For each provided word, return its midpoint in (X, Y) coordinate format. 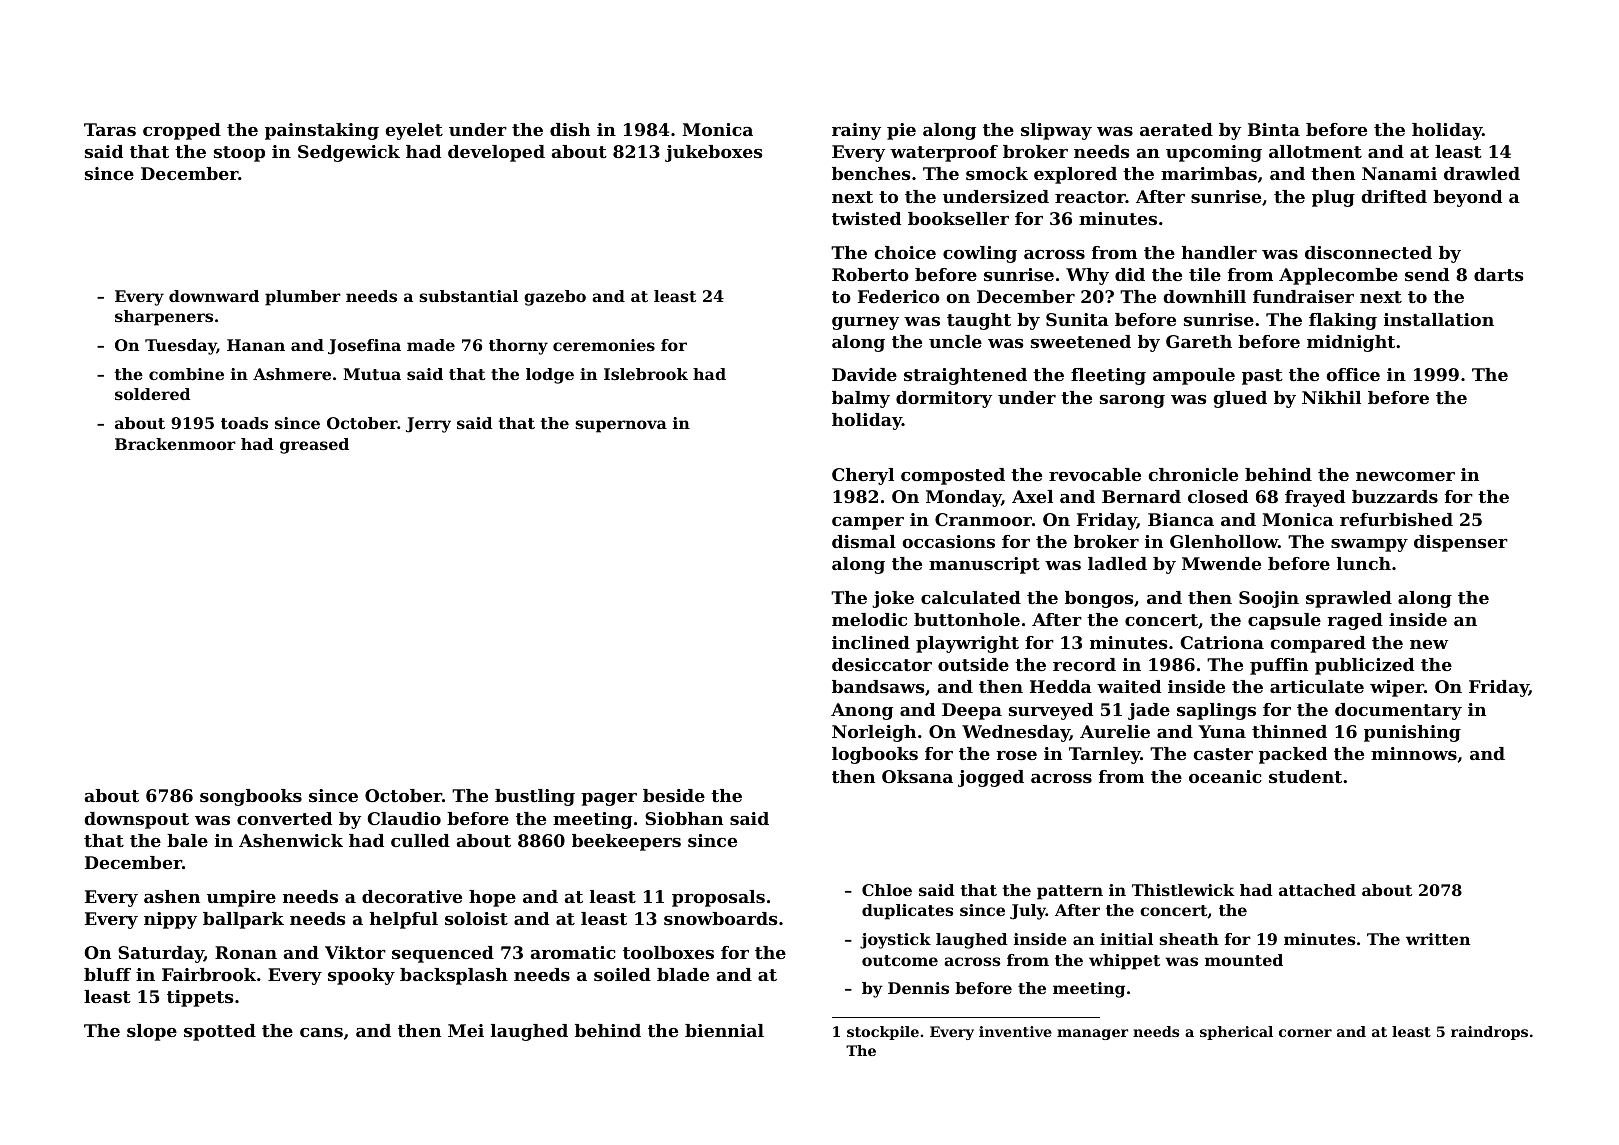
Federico (899, 296)
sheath (1189, 939)
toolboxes (668, 952)
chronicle (1193, 474)
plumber (303, 298)
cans (321, 1032)
